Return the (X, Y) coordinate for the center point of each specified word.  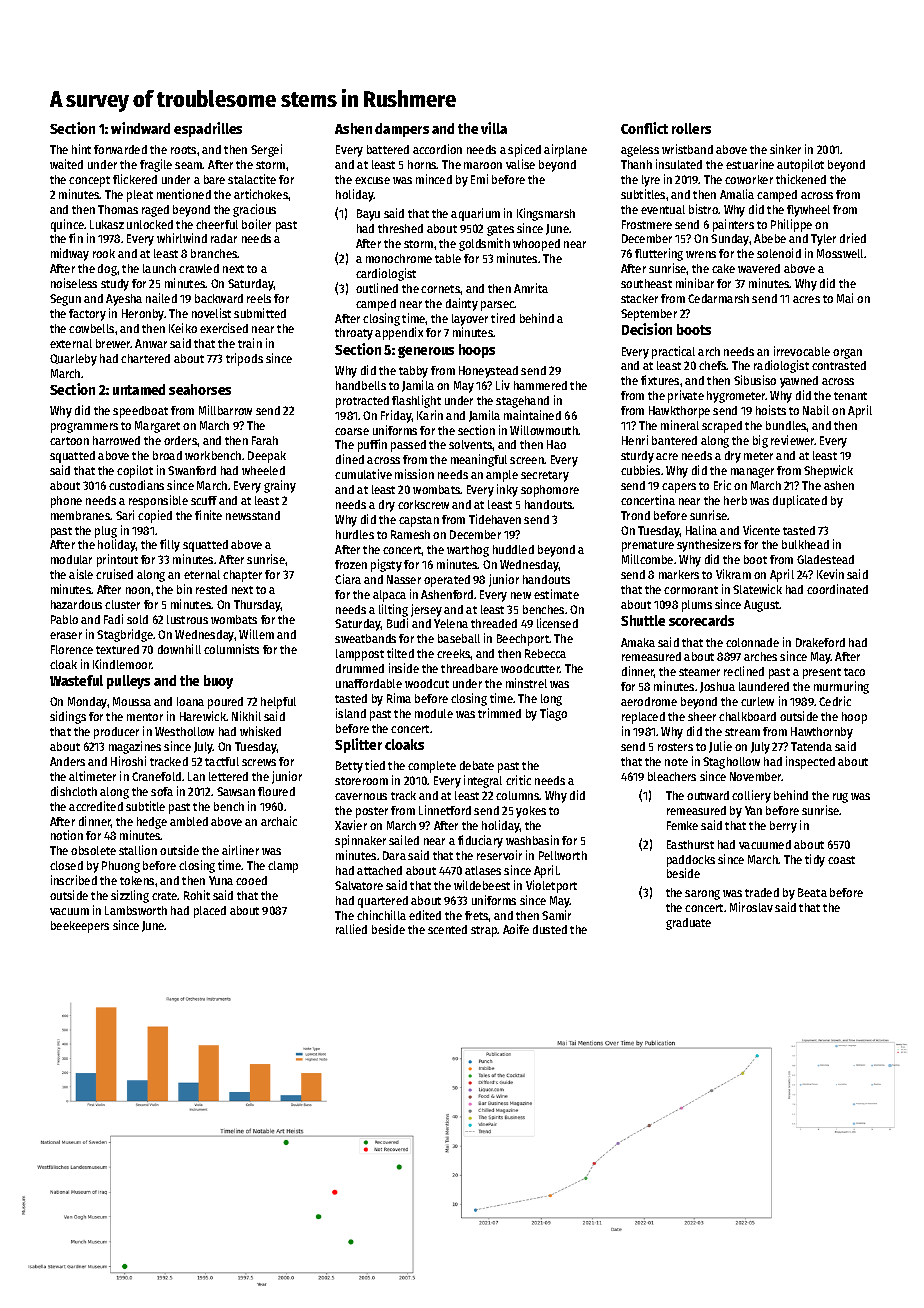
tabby (413, 372)
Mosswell (841, 253)
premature (648, 546)
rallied (351, 929)
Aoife (516, 929)
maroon (483, 165)
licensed (557, 623)
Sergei (266, 150)
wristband (687, 149)
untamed (139, 389)
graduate (688, 924)
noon (138, 590)
